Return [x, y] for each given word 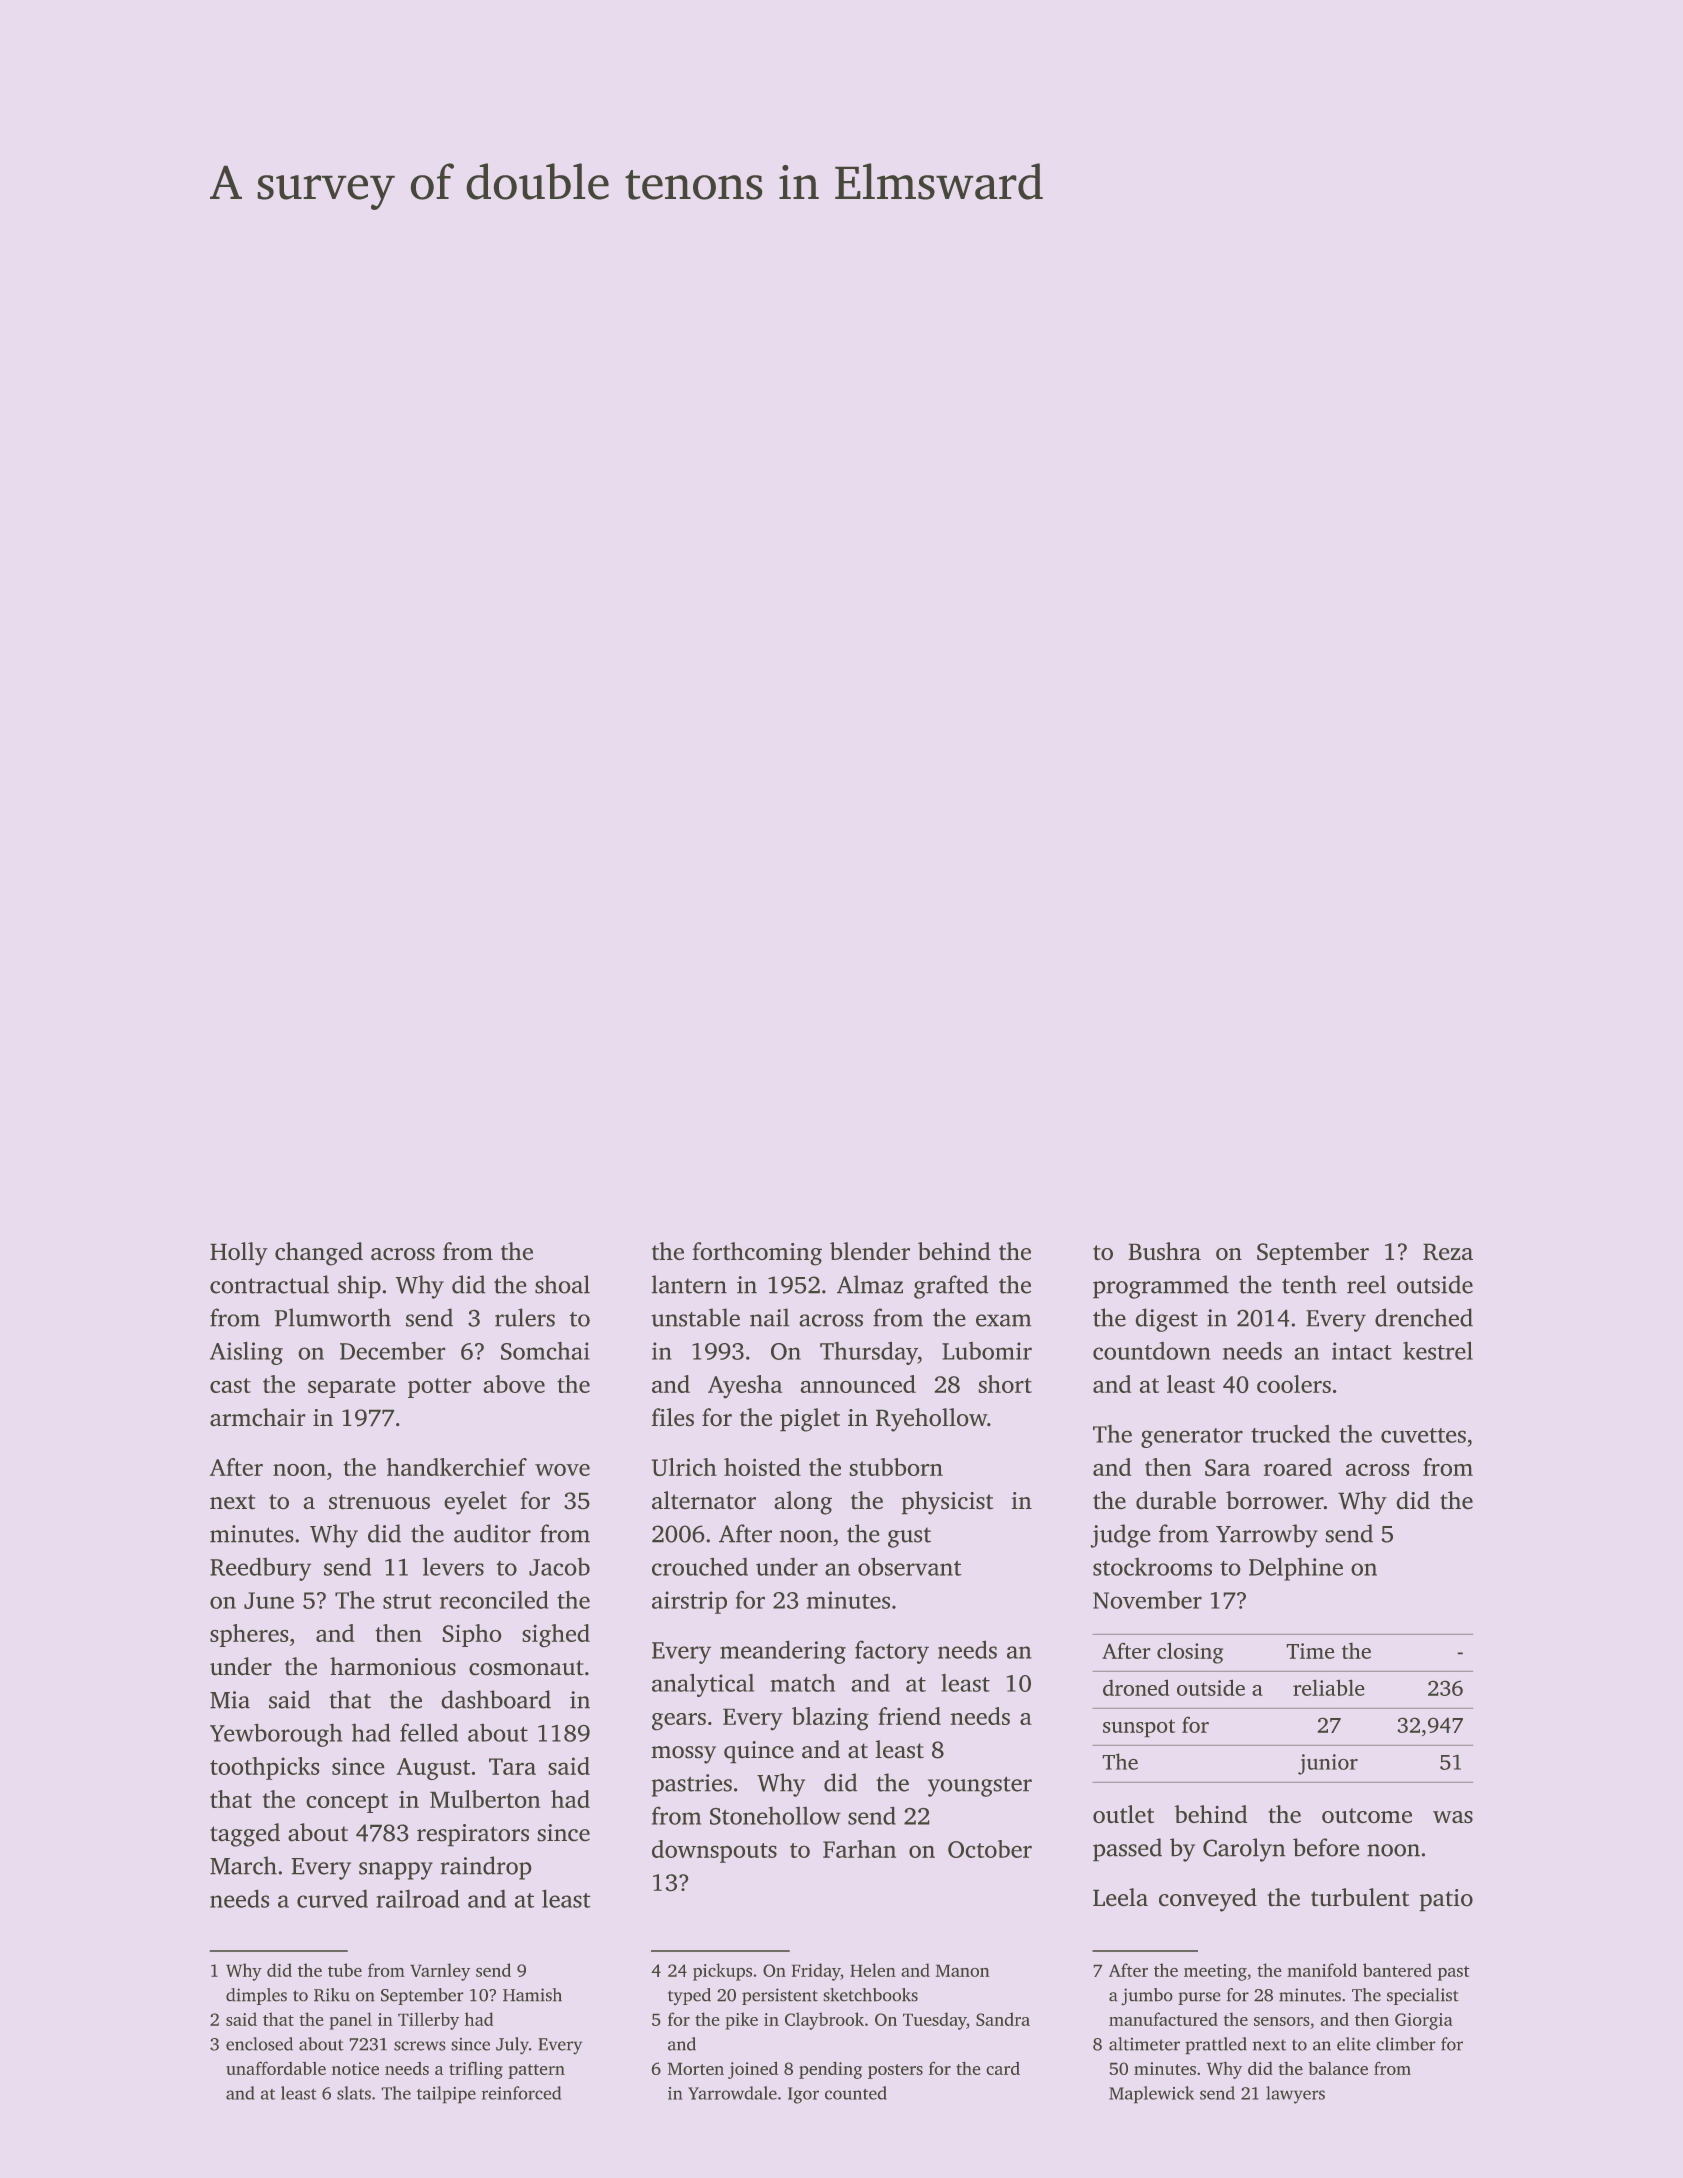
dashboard [496, 1699]
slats [354, 2093]
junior [1328, 1764]
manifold [1322, 1970]
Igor [803, 2095]
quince [759, 1752]
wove [562, 1470]
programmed [1161, 1287]
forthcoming [757, 1254]
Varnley [440, 1972]
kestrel [1438, 1350]
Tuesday [935, 2021]
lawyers [1295, 2095]
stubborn [896, 1467]
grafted [951, 1287]
